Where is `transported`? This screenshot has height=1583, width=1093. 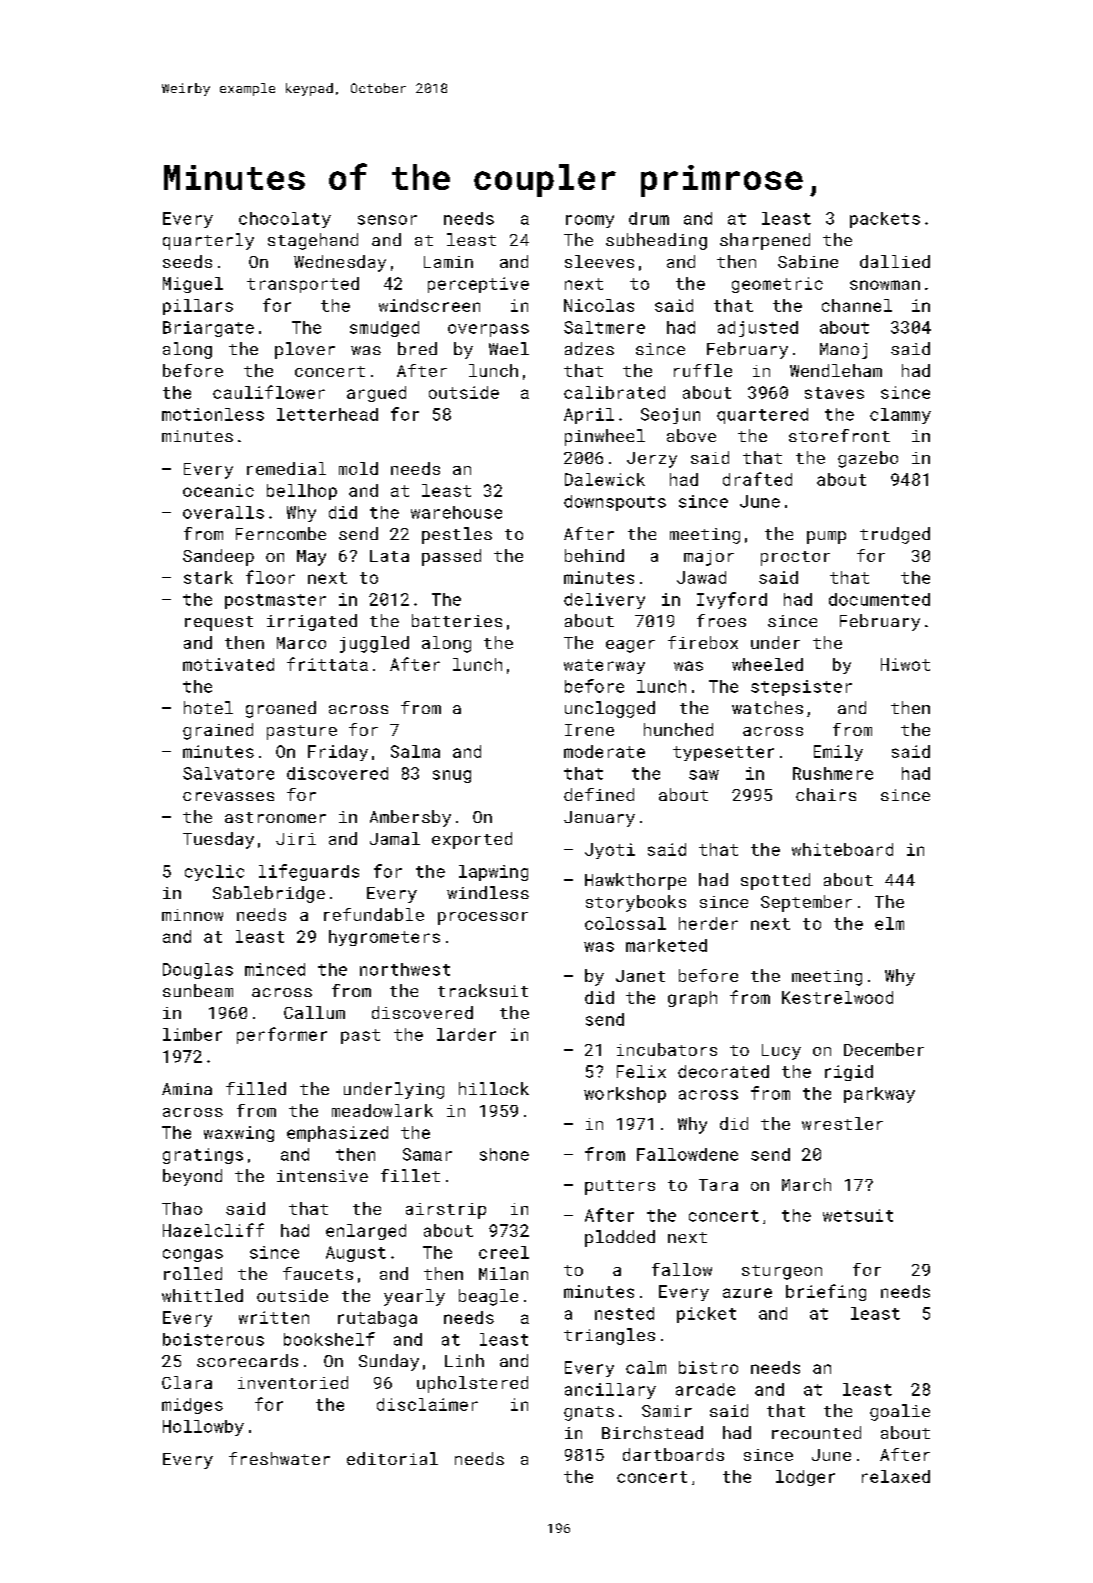 transported is located at coordinates (303, 285).
